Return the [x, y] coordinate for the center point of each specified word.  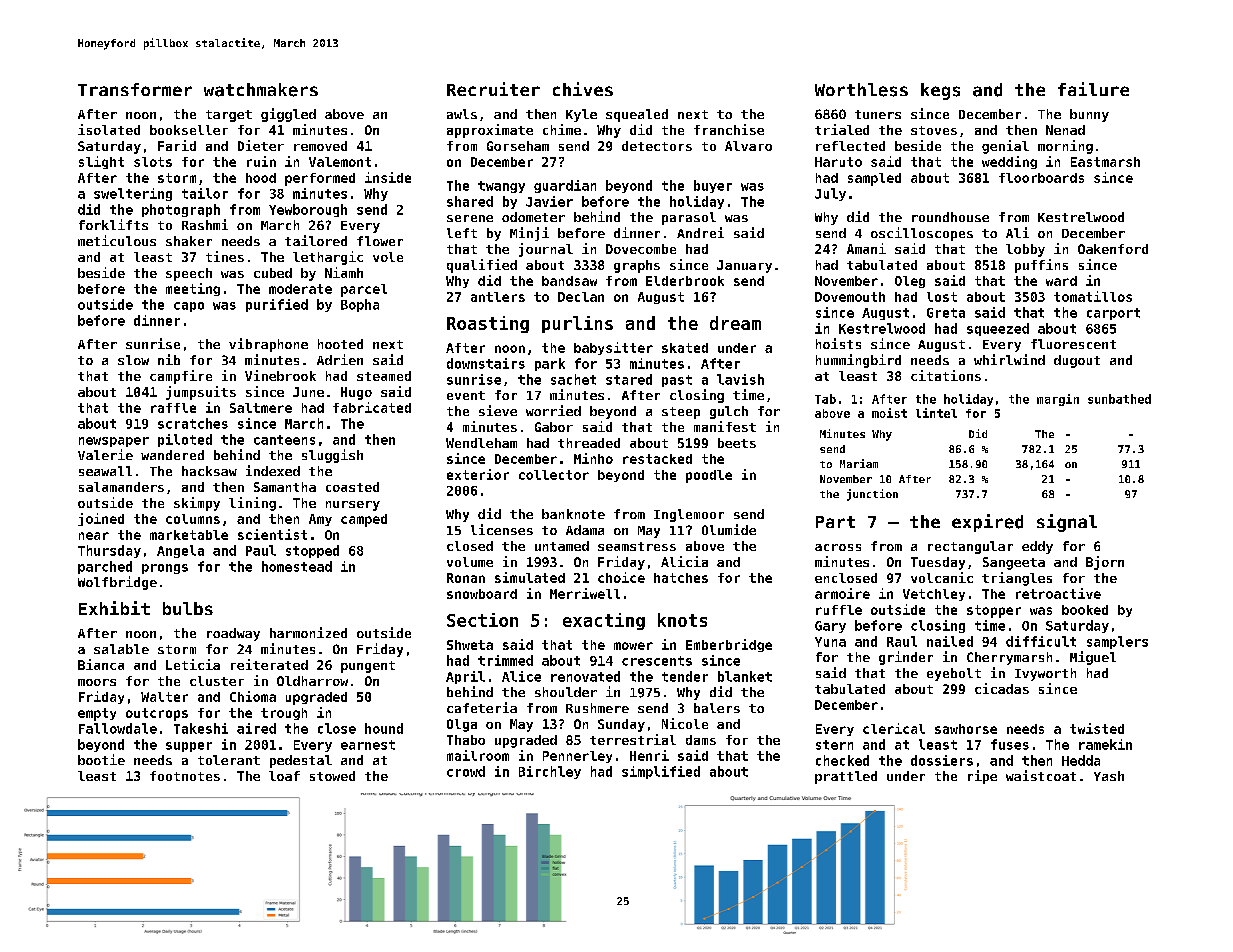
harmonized [308, 632]
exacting [604, 621]
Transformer [135, 89]
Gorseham [518, 146]
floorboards [1041, 178]
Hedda [1081, 760]
